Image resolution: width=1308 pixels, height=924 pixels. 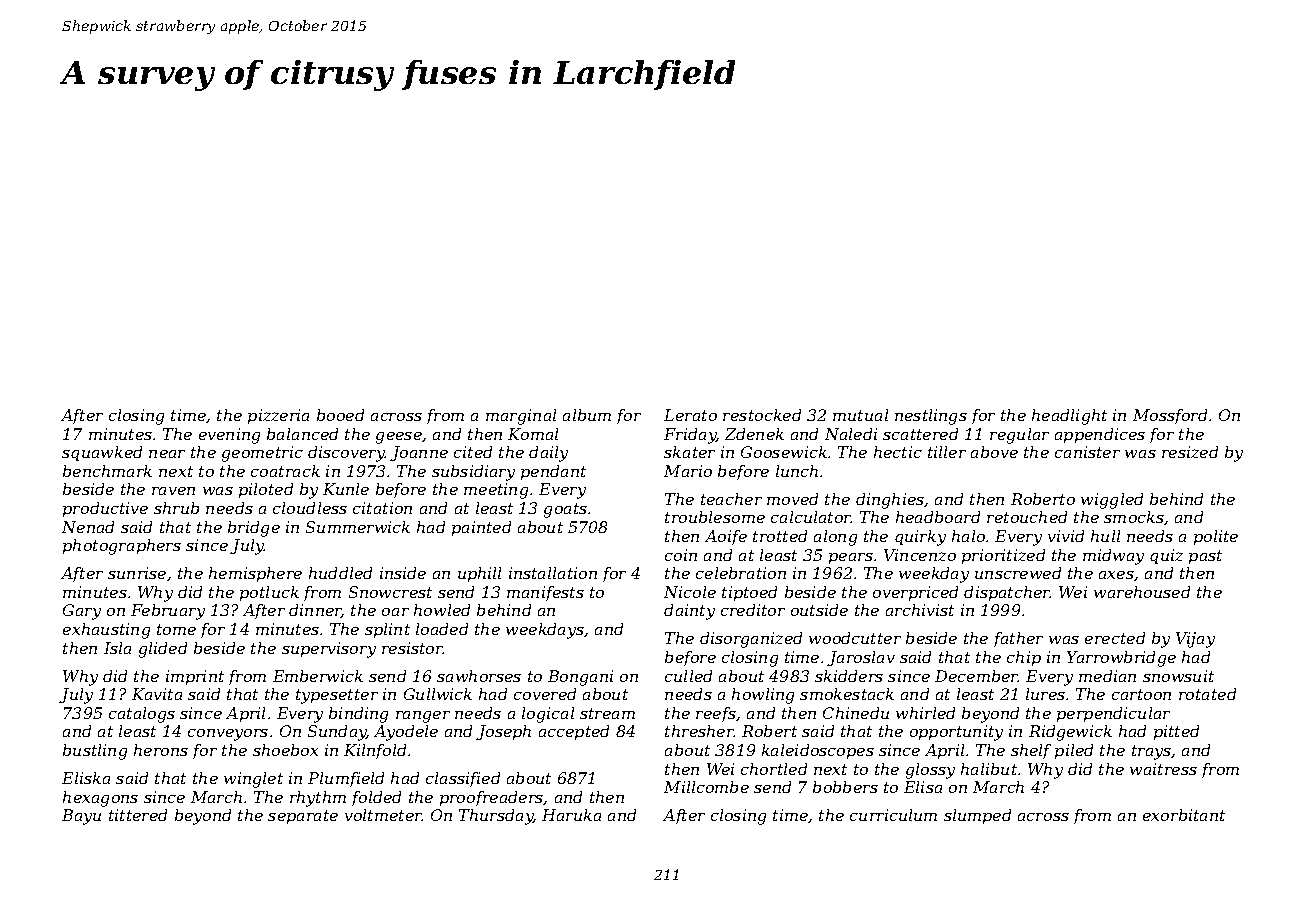 What do you see at coordinates (1170, 416) in the image?
I see `Mossford` at bounding box center [1170, 416].
